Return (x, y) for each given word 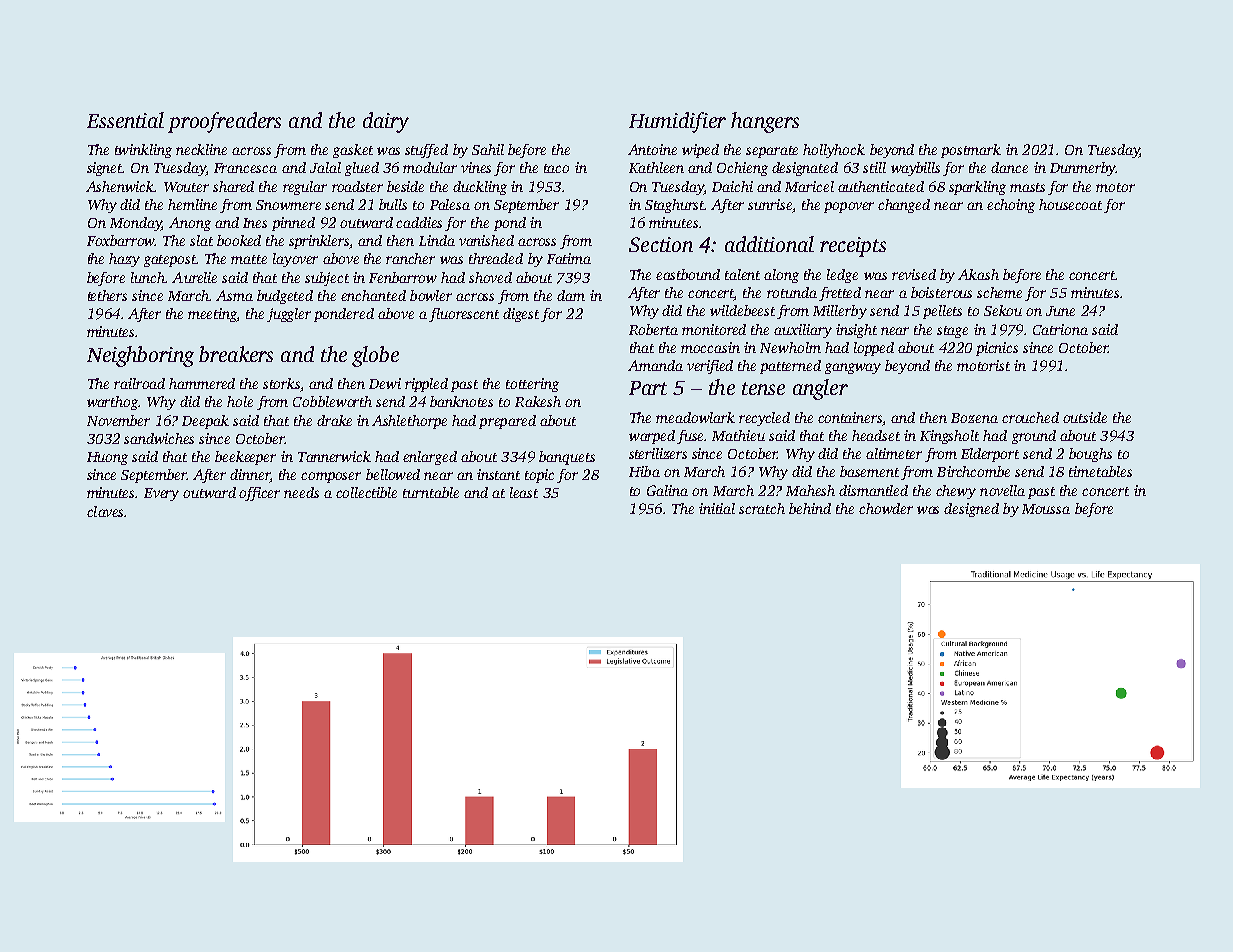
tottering (532, 385)
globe (375, 356)
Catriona (1060, 329)
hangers (765, 122)
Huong (107, 458)
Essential (125, 120)
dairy (386, 122)
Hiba (644, 471)
